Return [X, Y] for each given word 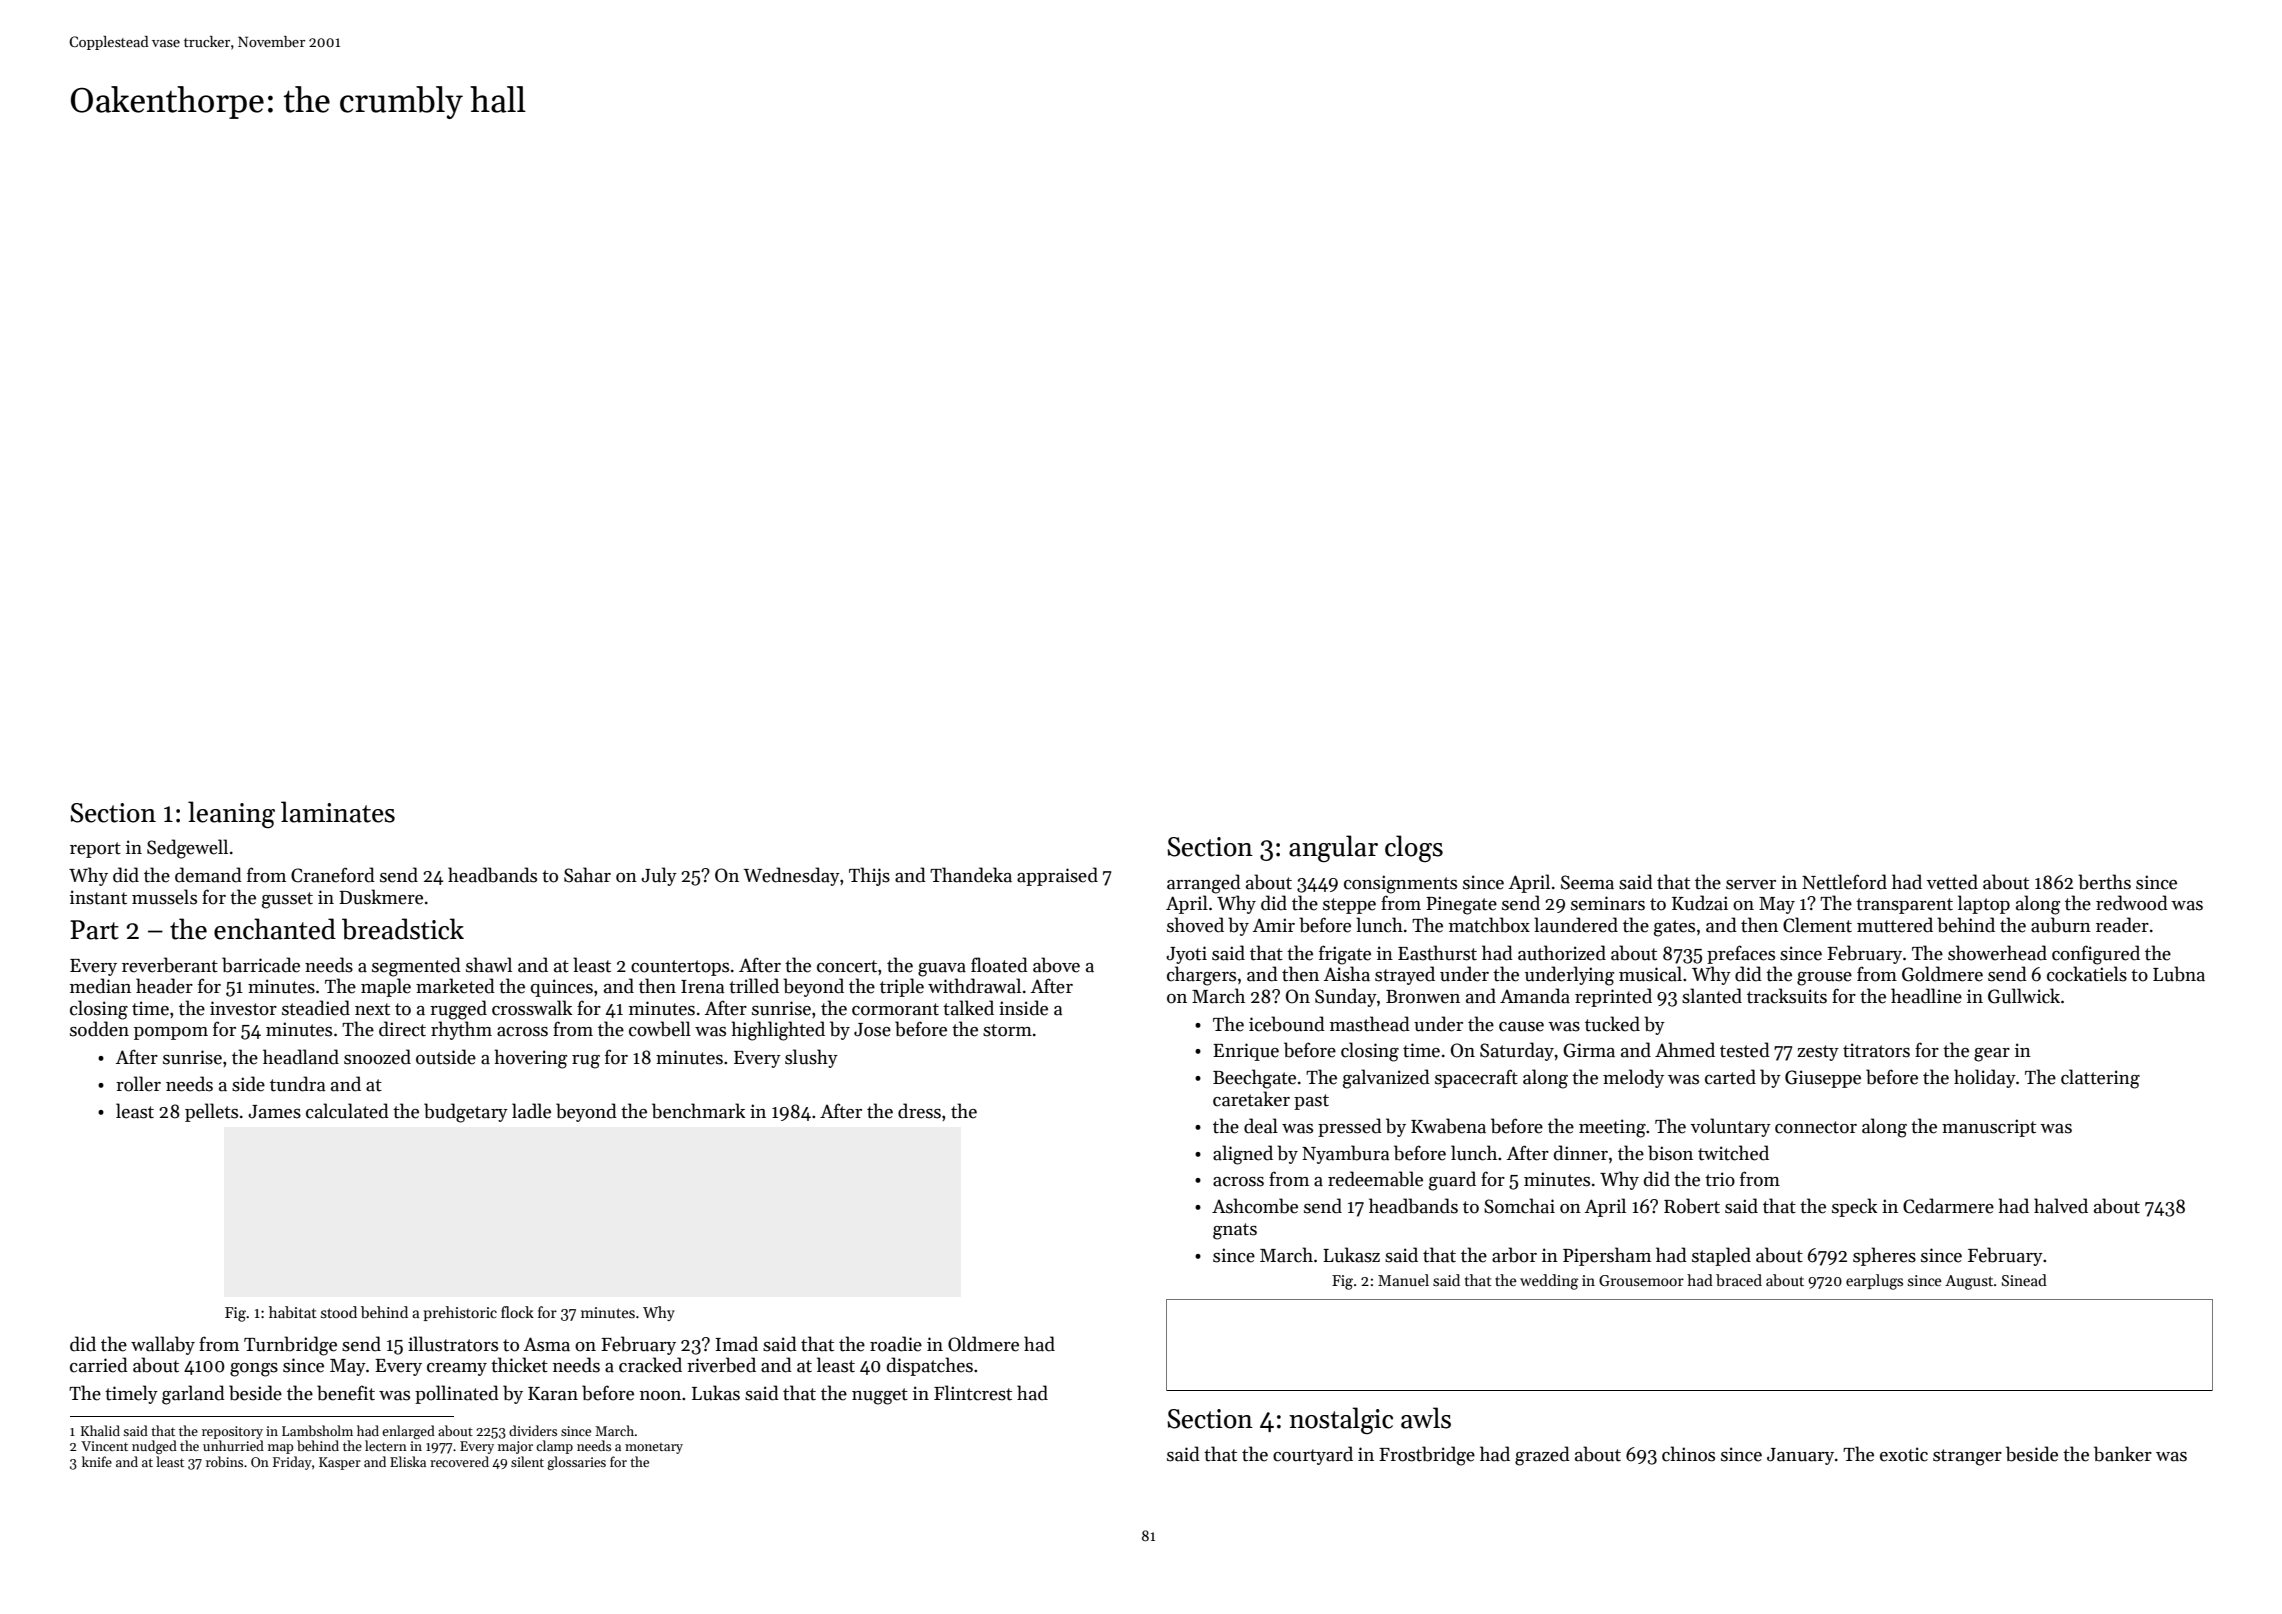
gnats [1235, 1231]
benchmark [698, 1111]
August [1969, 1282]
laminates [338, 812]
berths [2104, 882]
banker [2123, 1454]
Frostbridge [1427, 1456]
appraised [1057, 876]
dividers [533, 1430]
